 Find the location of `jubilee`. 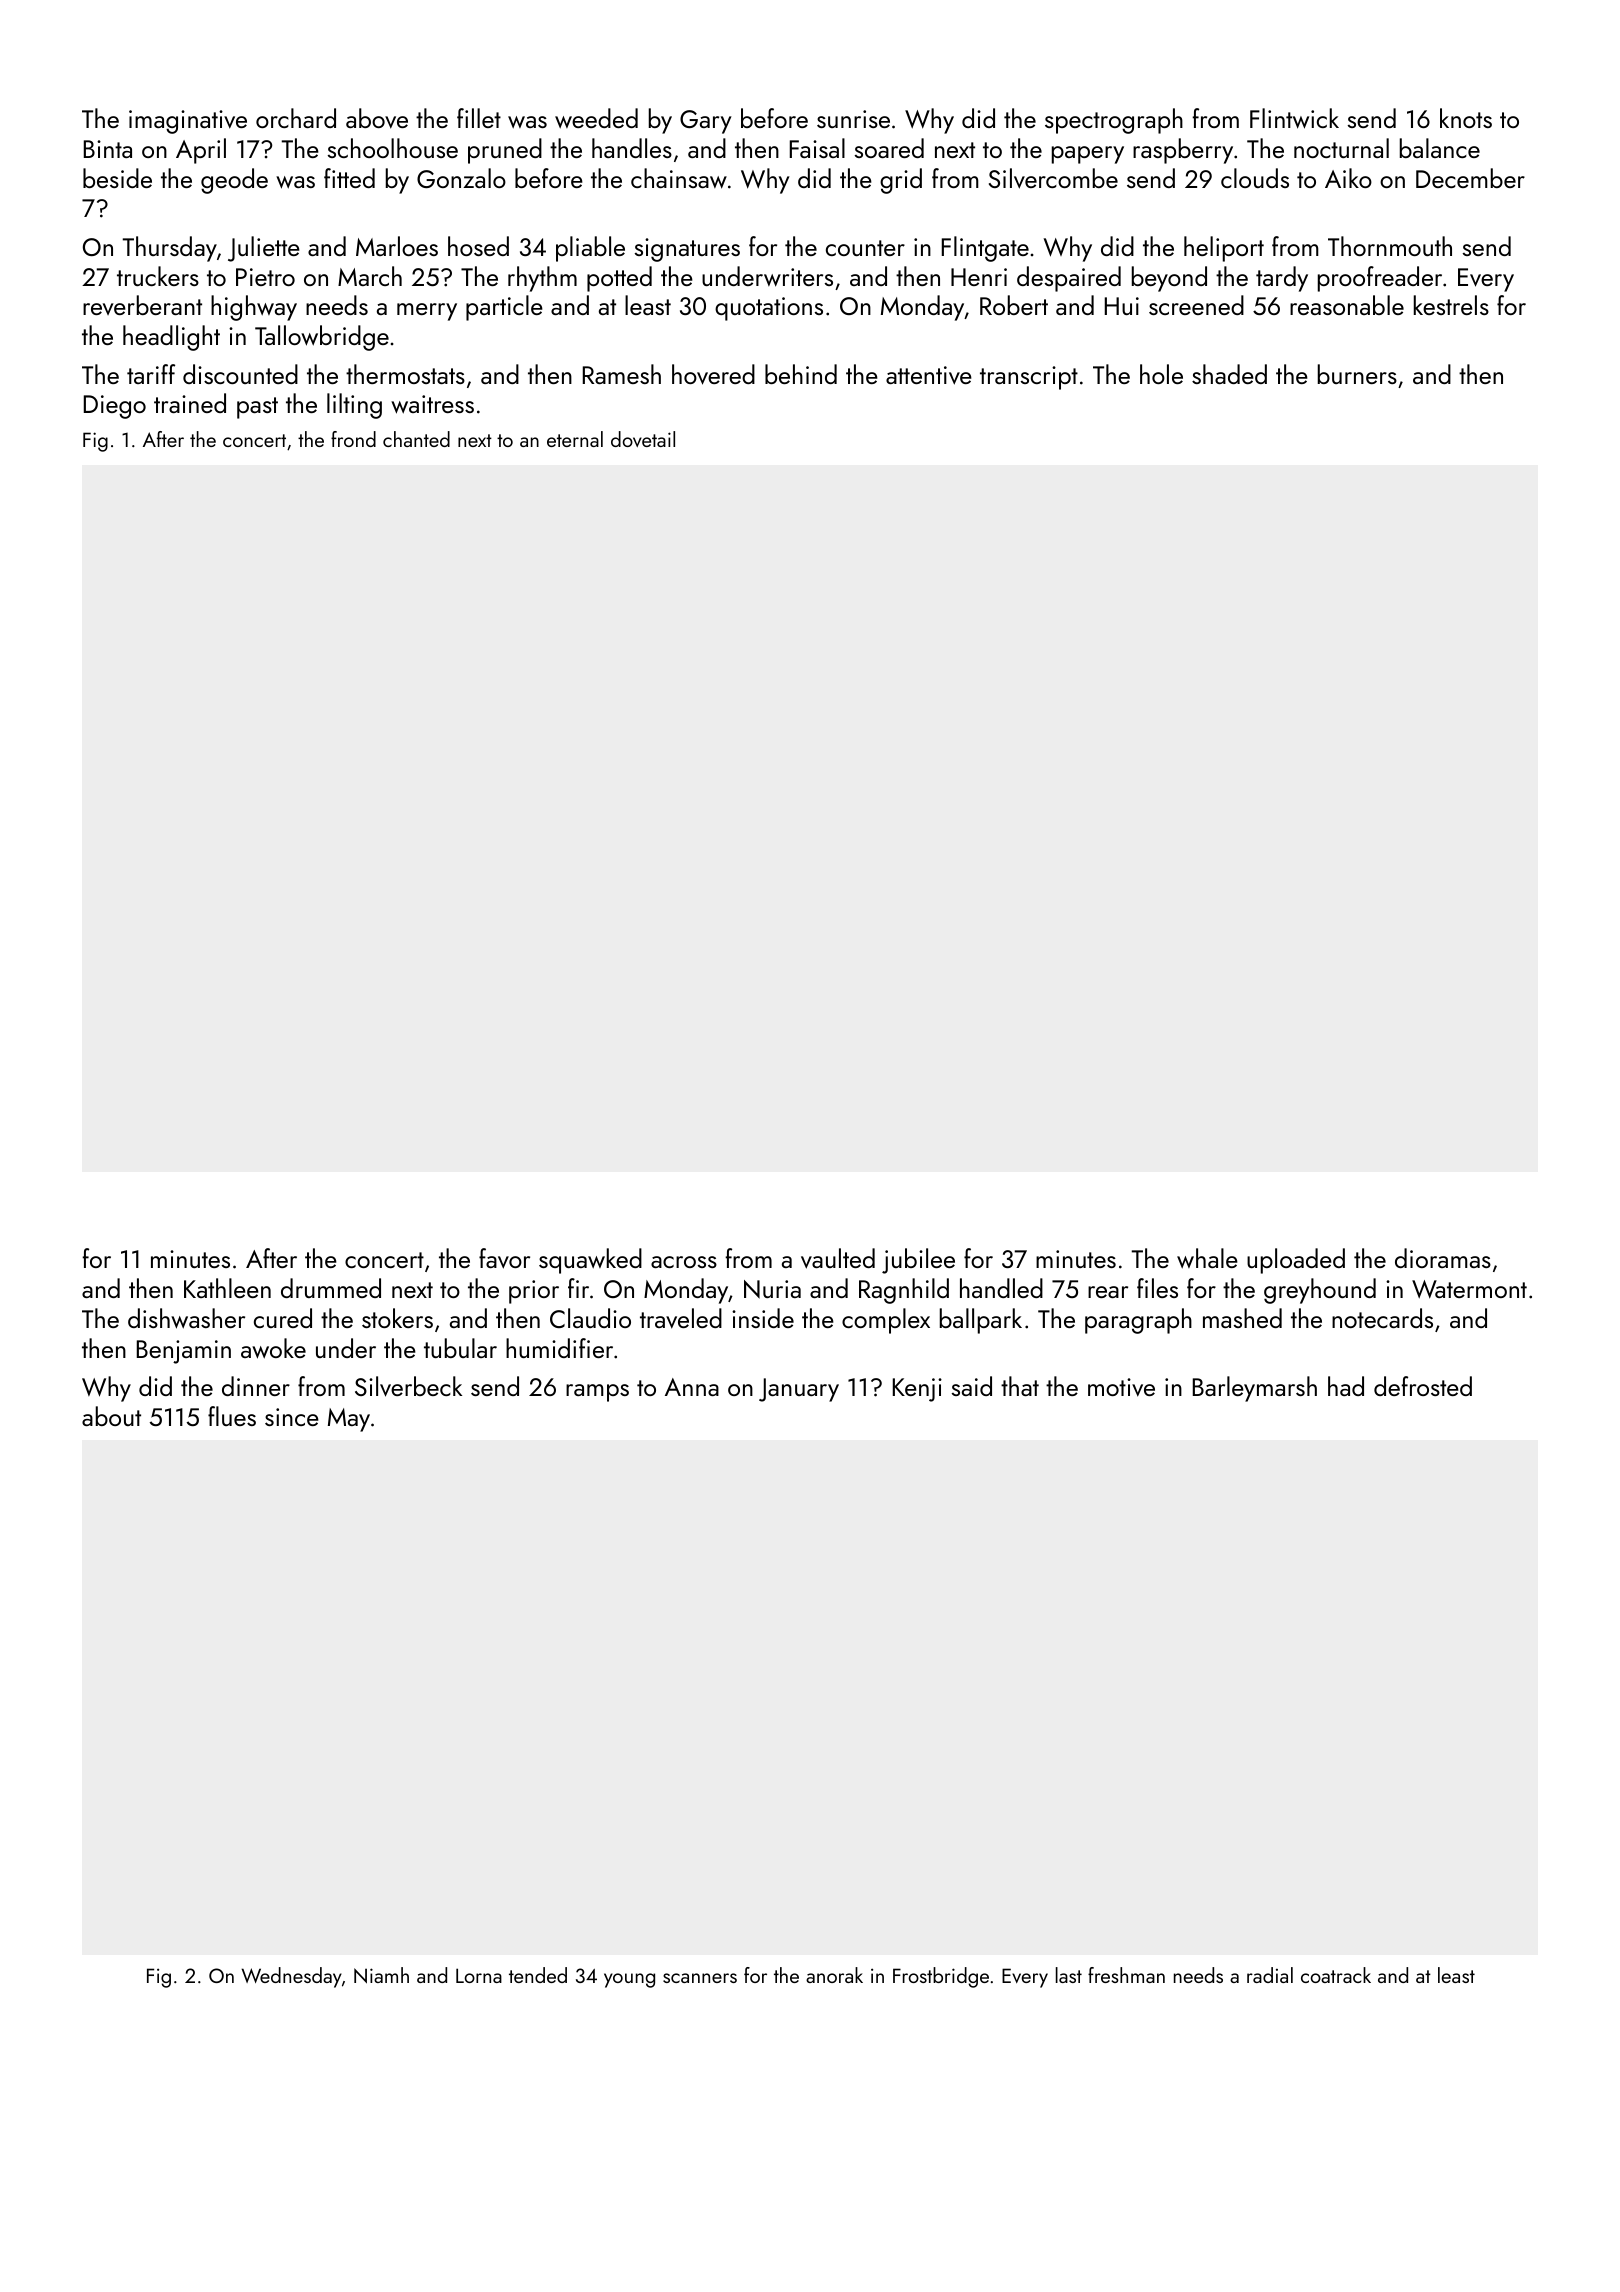

jubilee is located at coordinates (918, 1261).
